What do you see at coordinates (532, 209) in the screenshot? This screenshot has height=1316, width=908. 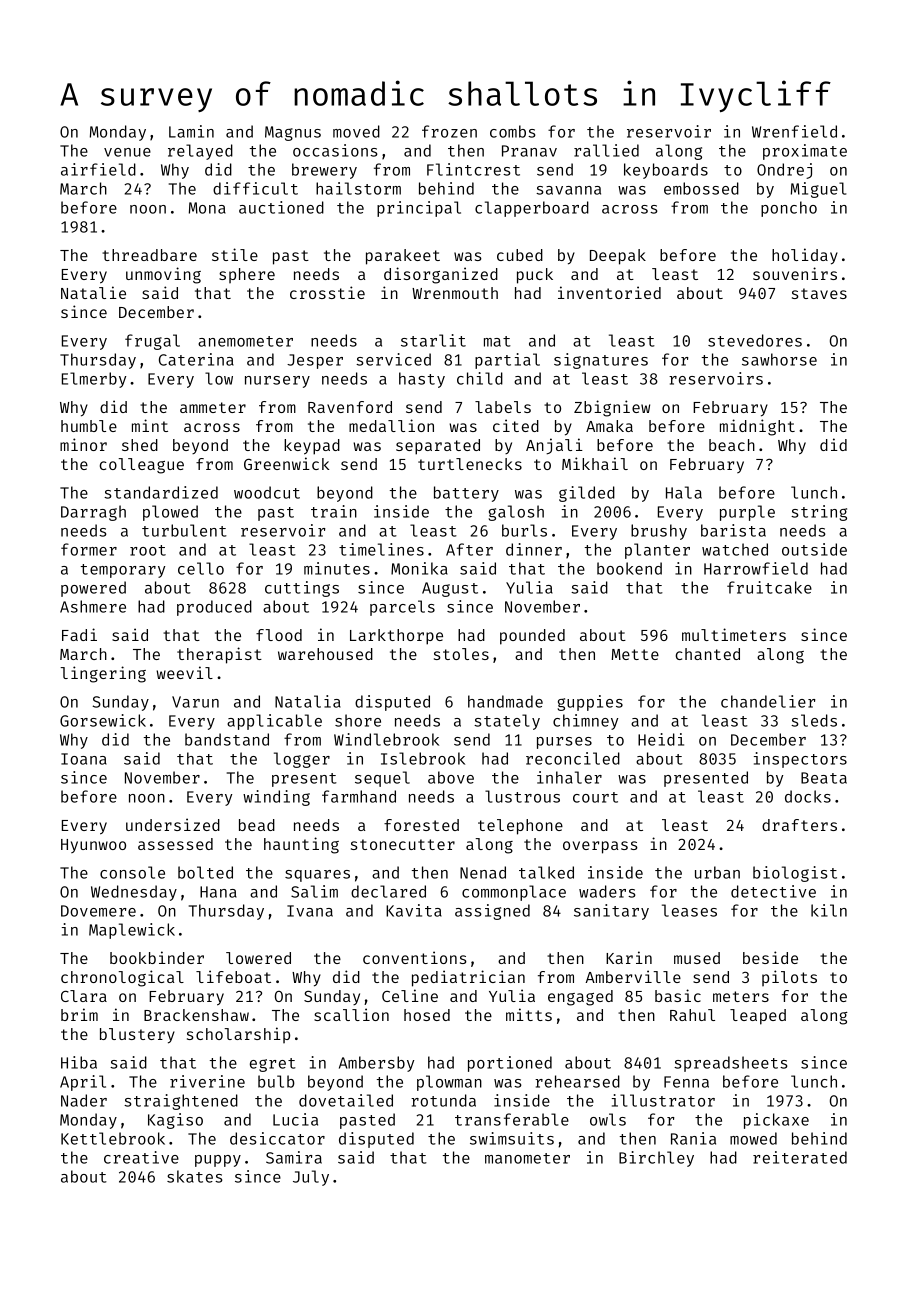 I see `clapperboard` at bounding box center [532, 209].
